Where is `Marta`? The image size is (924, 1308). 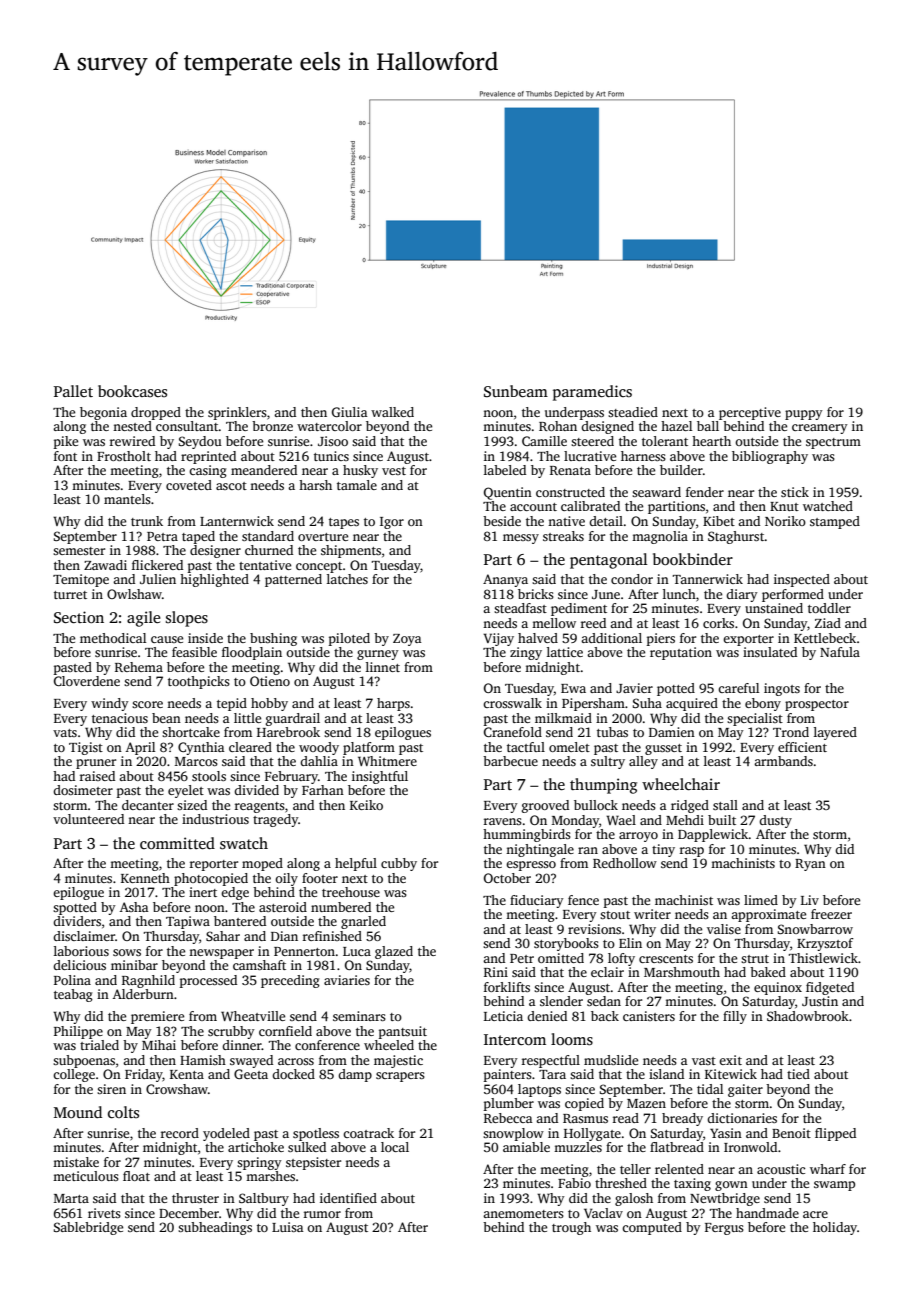 Marta is located at coordinates (71, 1198).
